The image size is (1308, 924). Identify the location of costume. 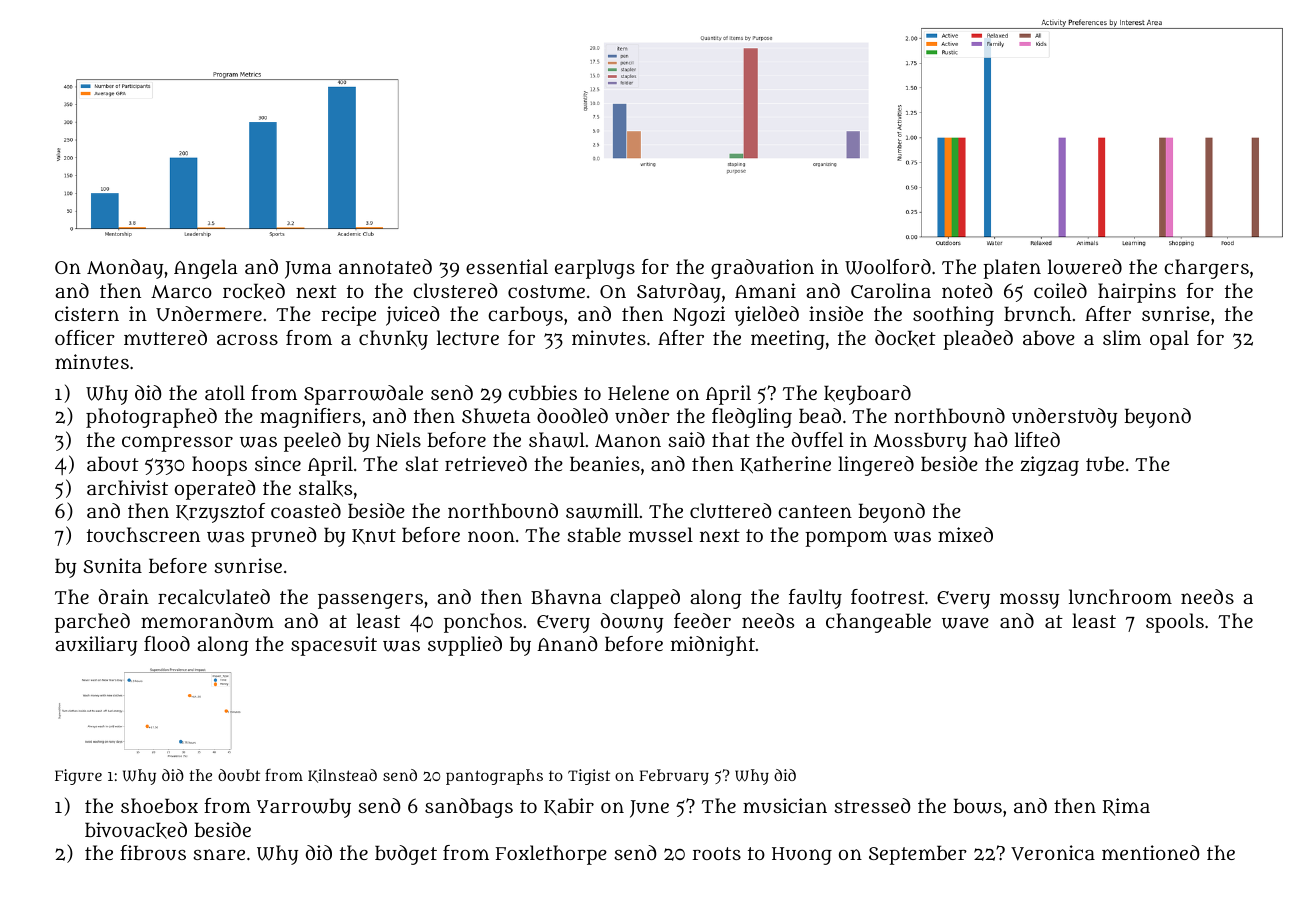
(546, 291).
